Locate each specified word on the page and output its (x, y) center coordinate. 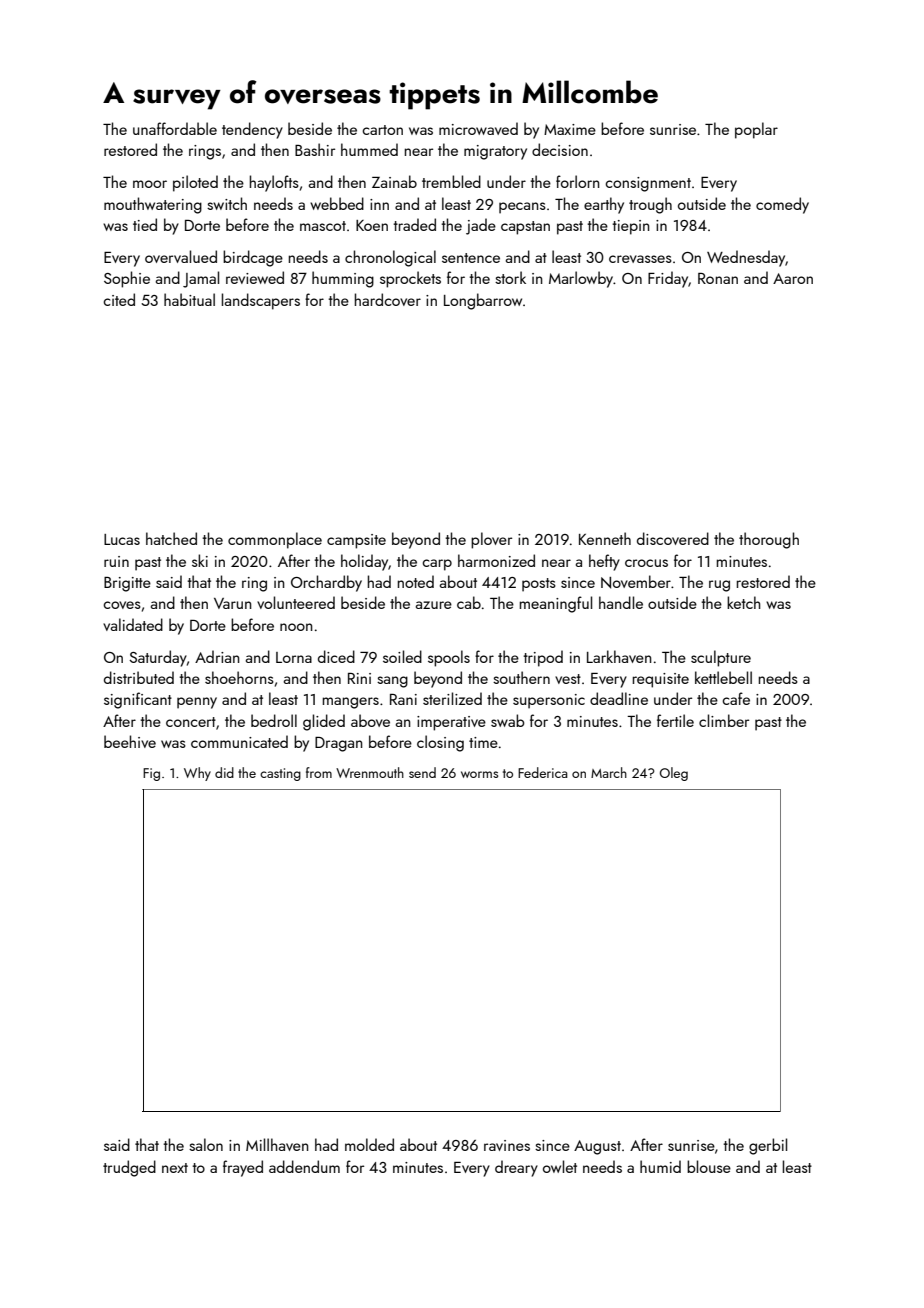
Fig (151, 774)
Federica (543, 772)
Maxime (570, 129)
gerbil (768, 1146)
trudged (129, 1168)
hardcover (388, 299)
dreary (516, 1168)
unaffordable (175, 128)
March (609, 772)
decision (560, 149)
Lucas (122, 539)
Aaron (793, 278)
